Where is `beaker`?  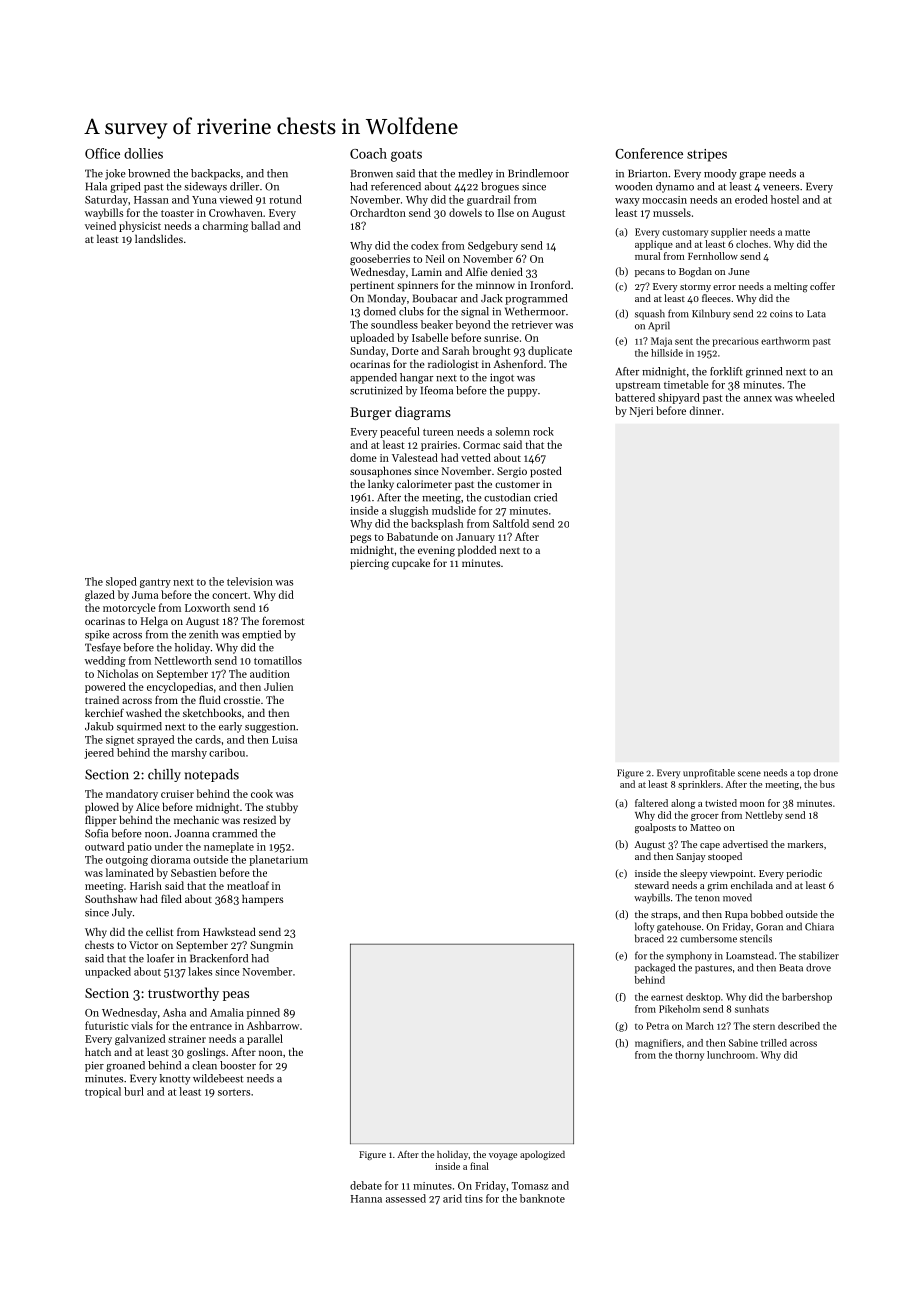 beaker is located at coordinates (437, 324).
